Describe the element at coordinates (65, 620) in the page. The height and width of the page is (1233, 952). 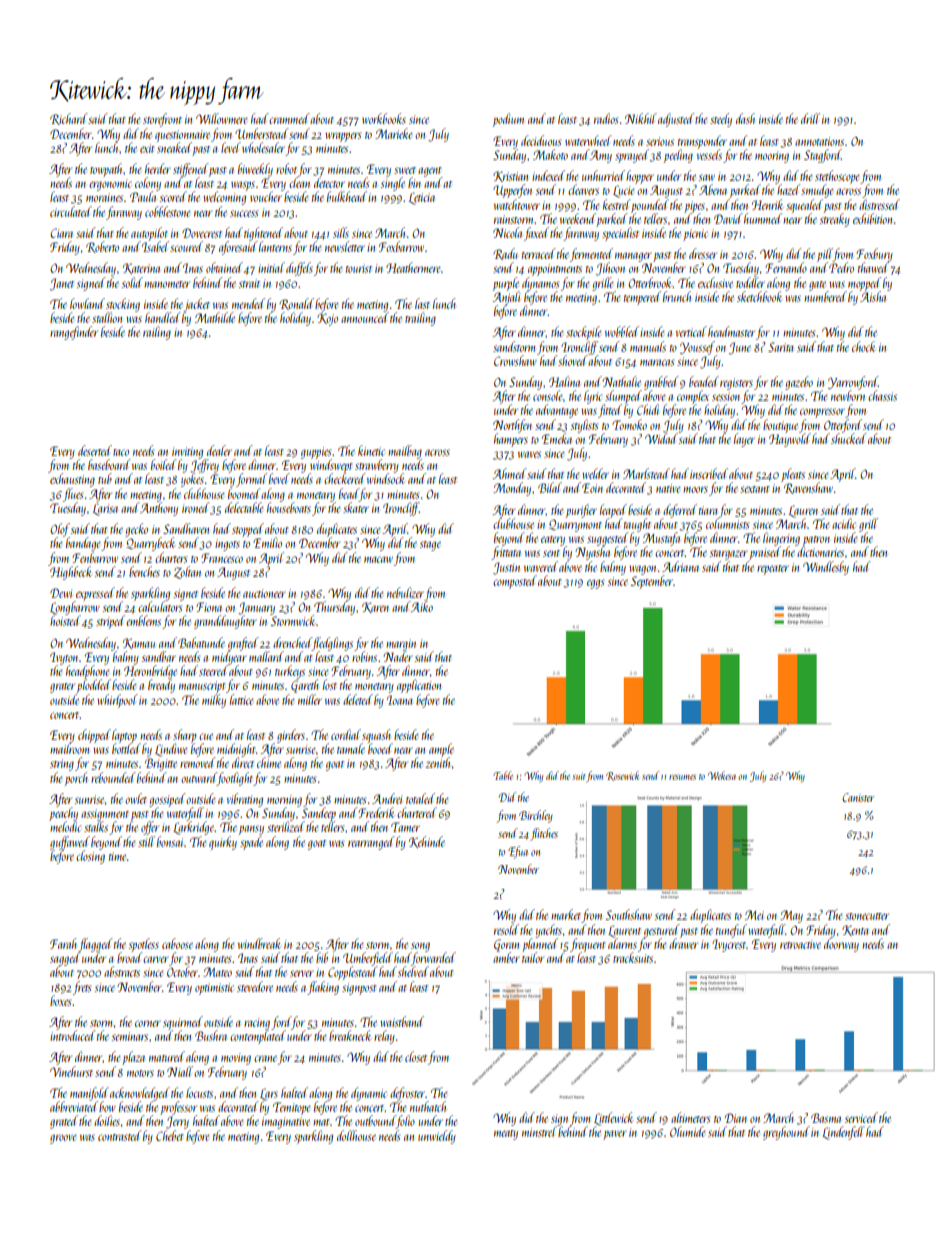
I see `hoisted` at that location.
